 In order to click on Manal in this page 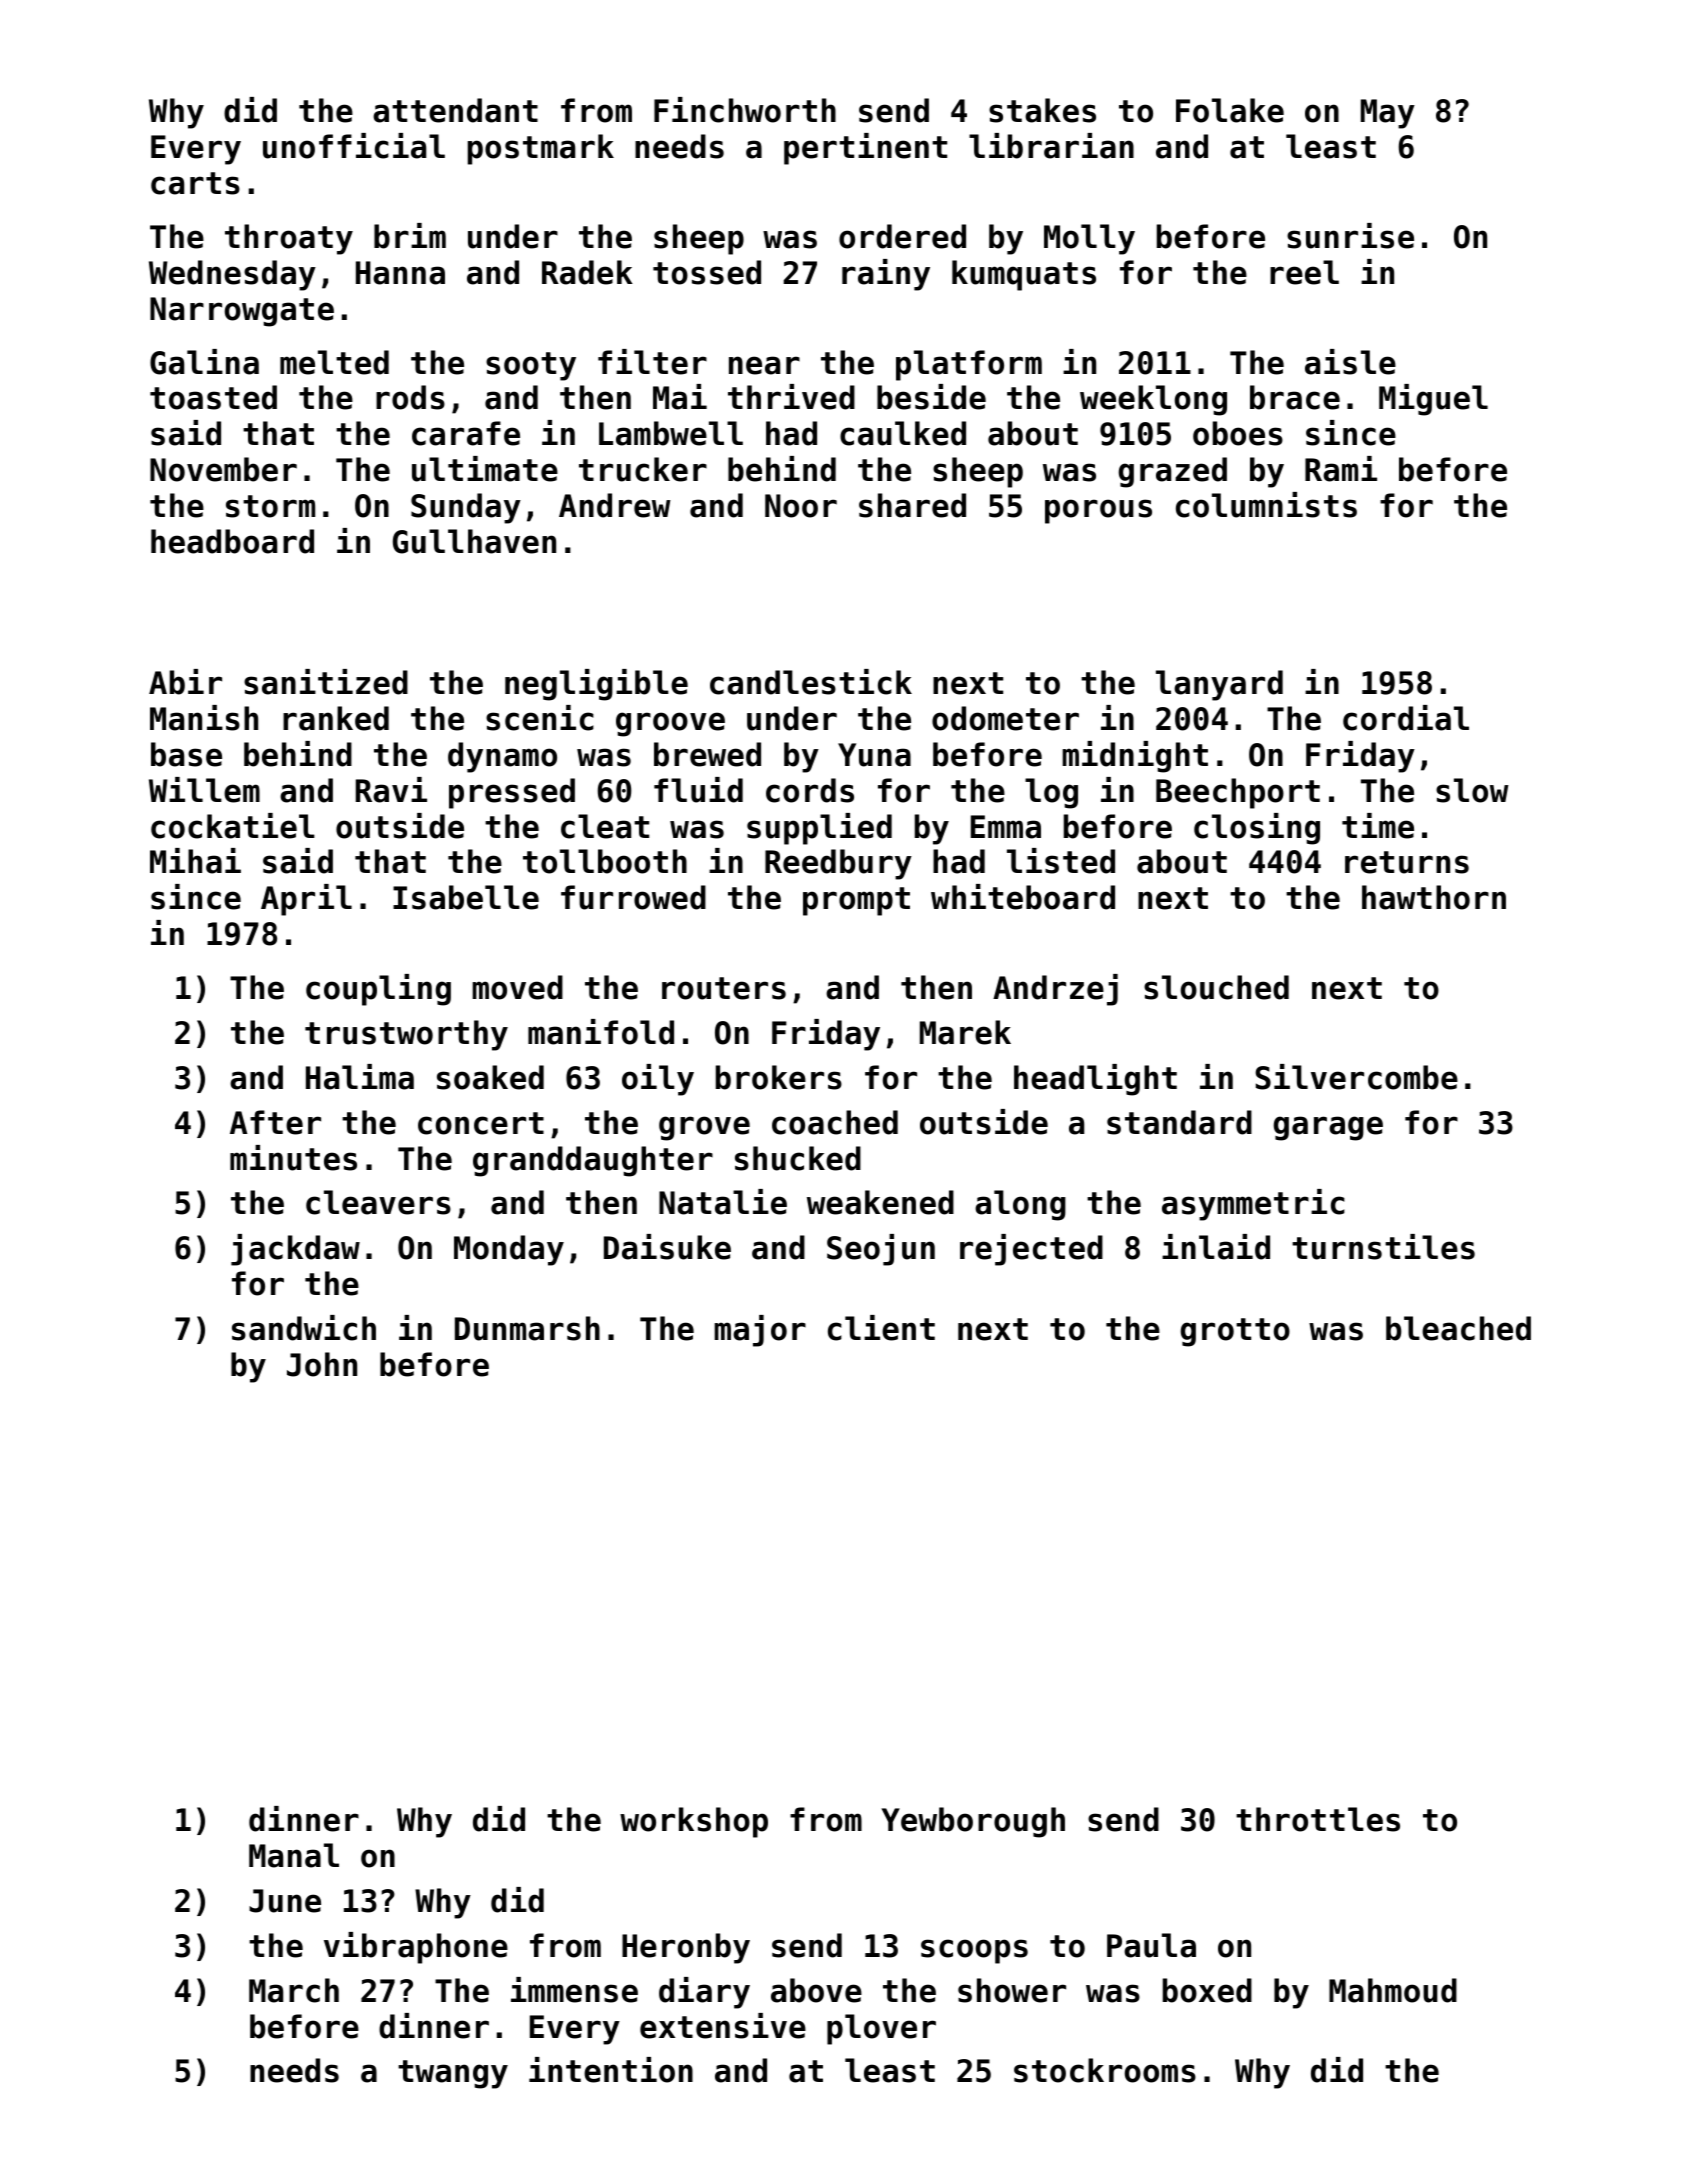, I will do `click(294, 1855)`.
